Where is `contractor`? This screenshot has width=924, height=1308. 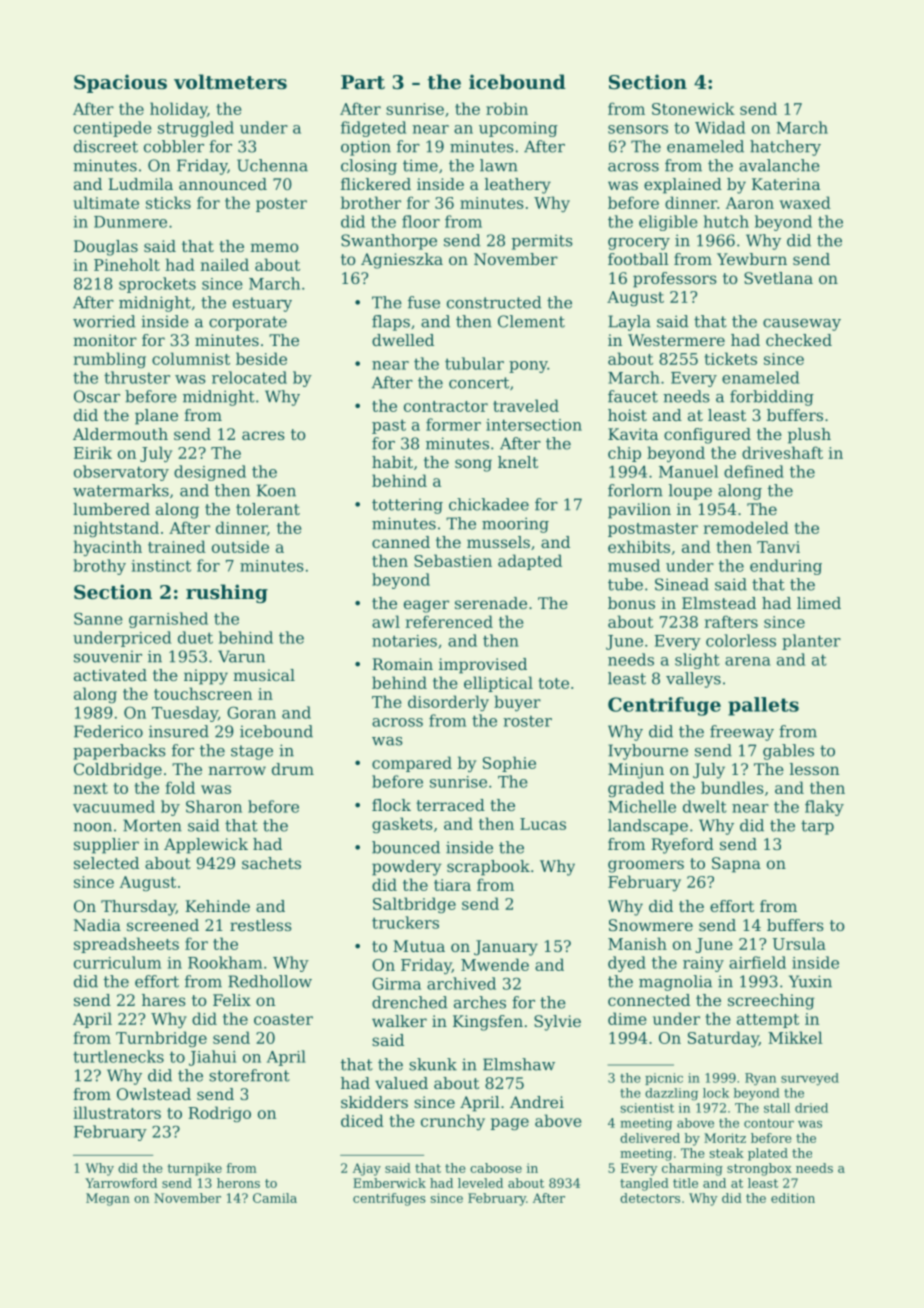 contractor is located at coordinates (446, 406).
